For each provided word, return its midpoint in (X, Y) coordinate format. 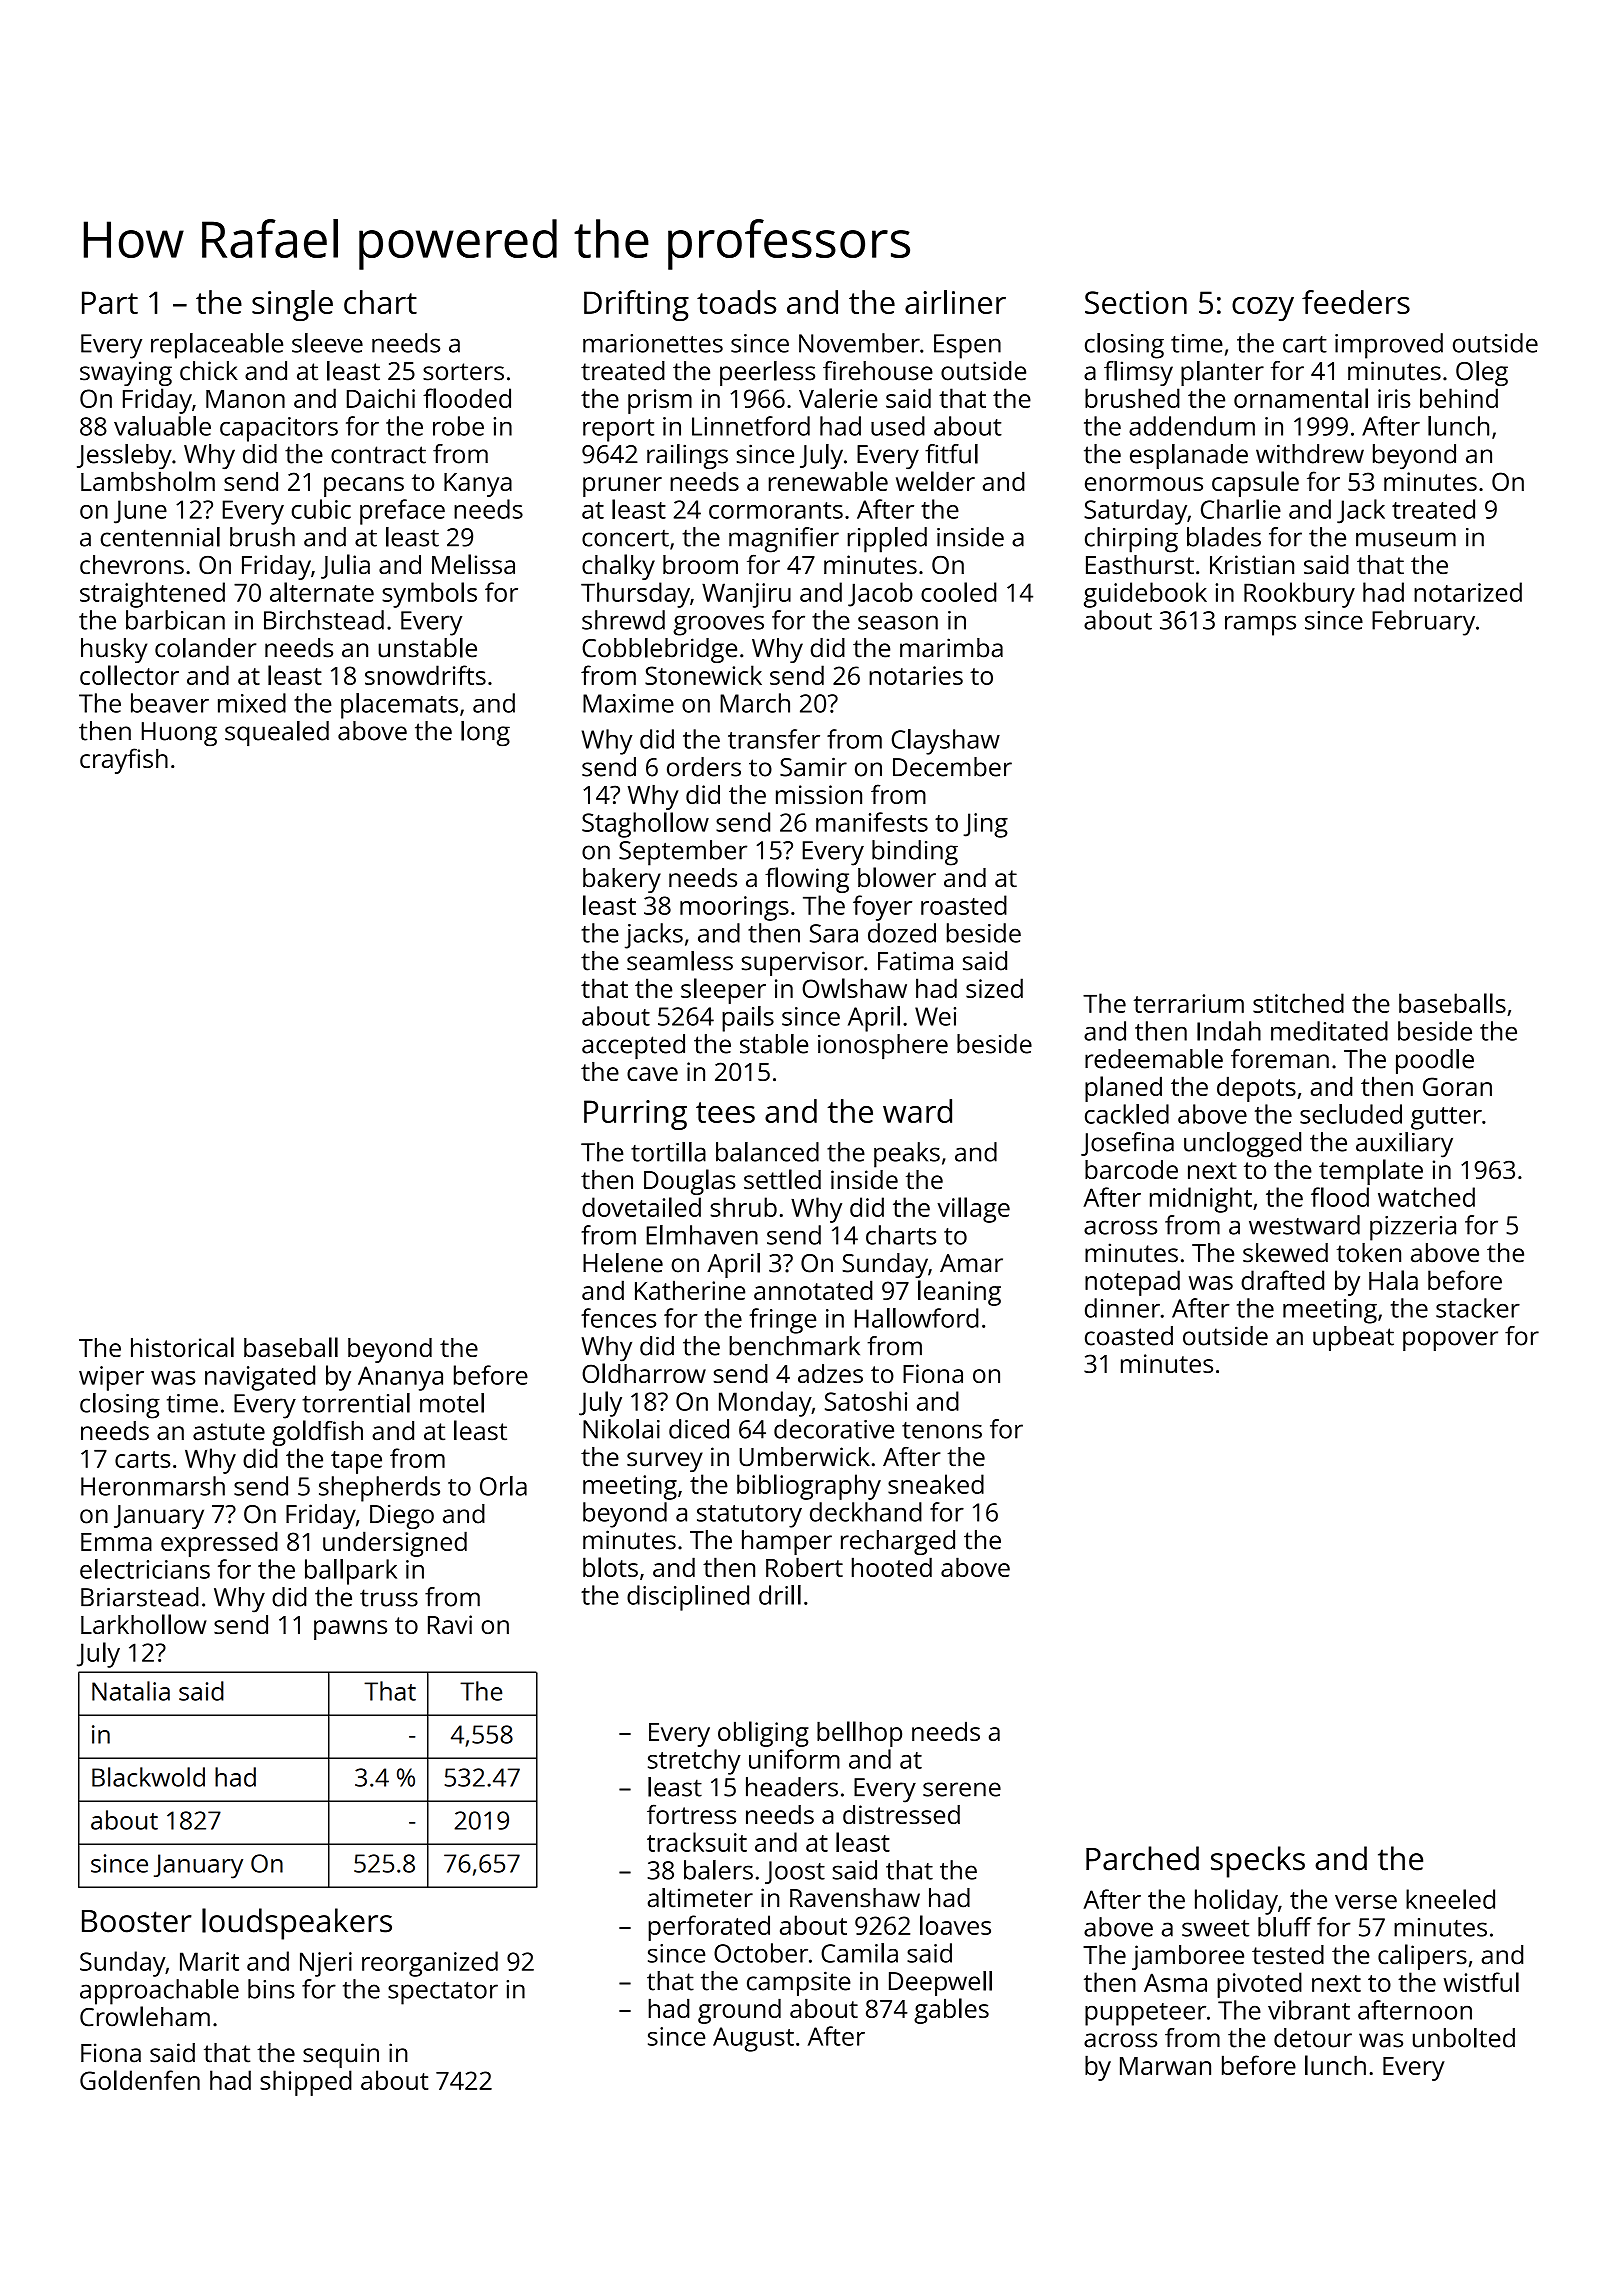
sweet (1215, 1928)
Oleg (1482, 373)
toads (736, 302)
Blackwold (148, 1777)
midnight (1201, 1200)
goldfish (317, 1433)
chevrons (132, 564)
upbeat (1353, 1338)
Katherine (690, 1290)
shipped (306, 2083)
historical (182, 1347)
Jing (986, 825)
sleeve (327, 343)
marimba (951, 648)
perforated (709, 1928)
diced (699, 1429)
